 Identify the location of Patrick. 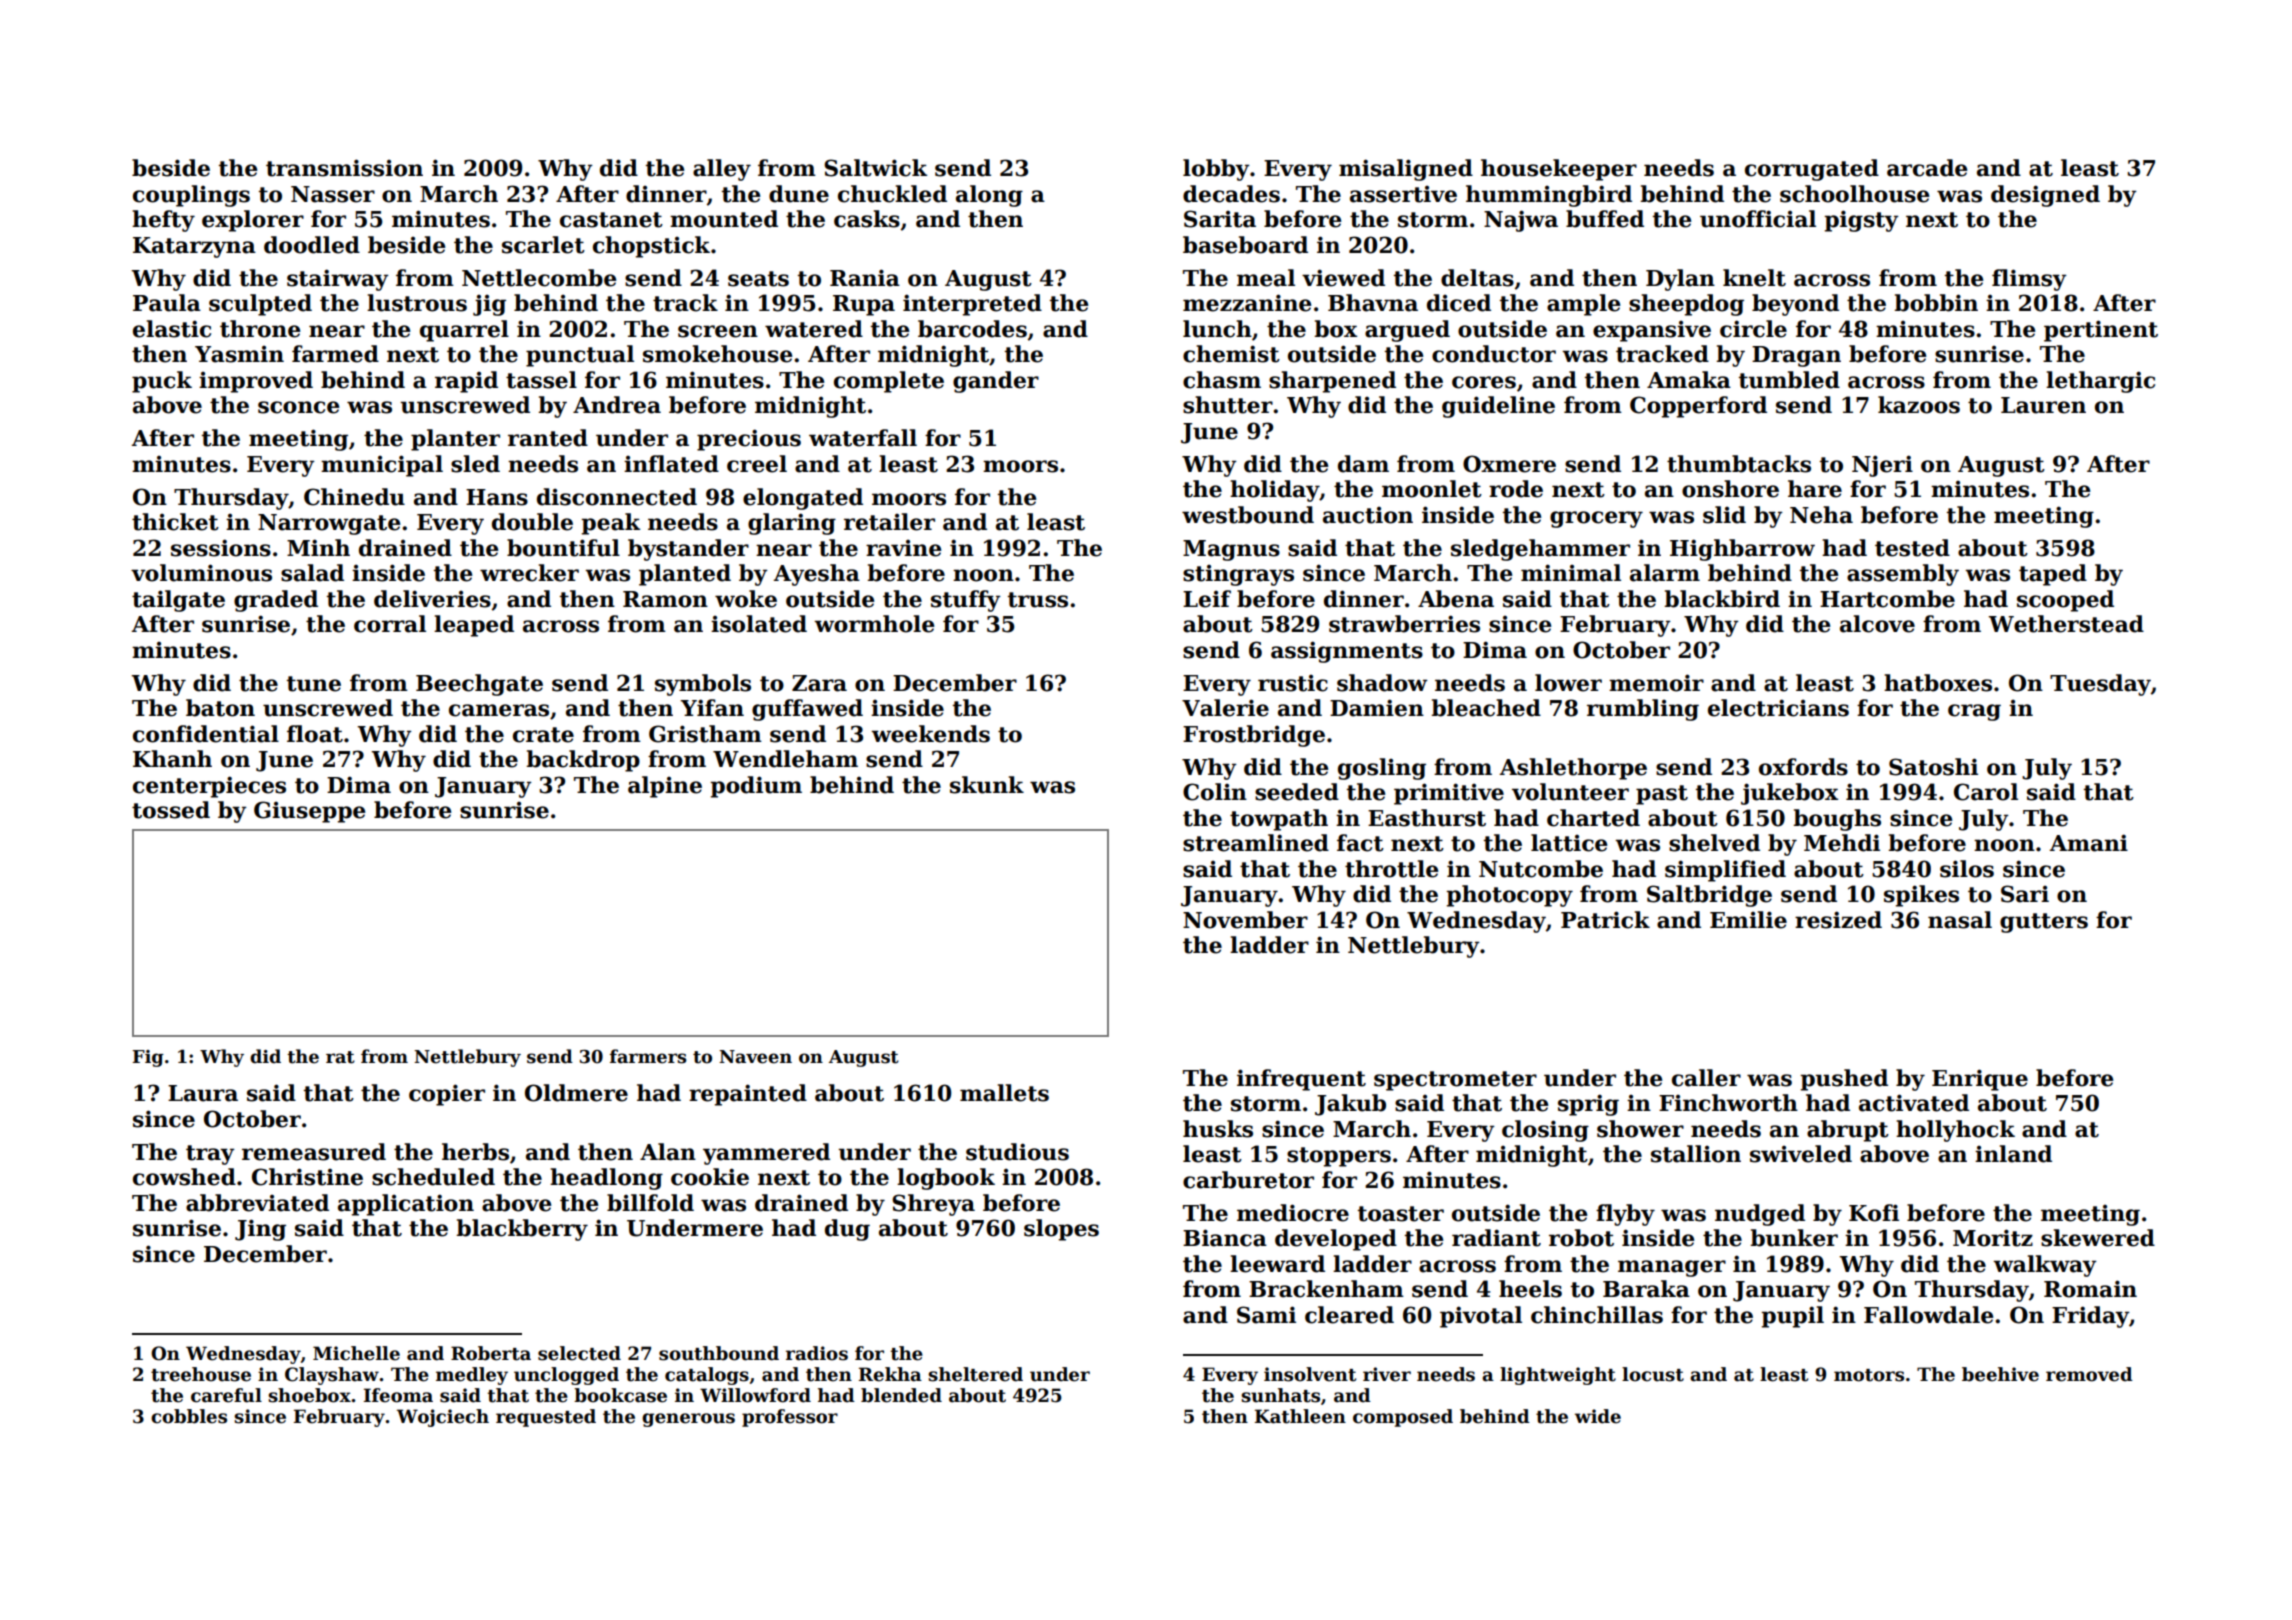
(1605, 920).
